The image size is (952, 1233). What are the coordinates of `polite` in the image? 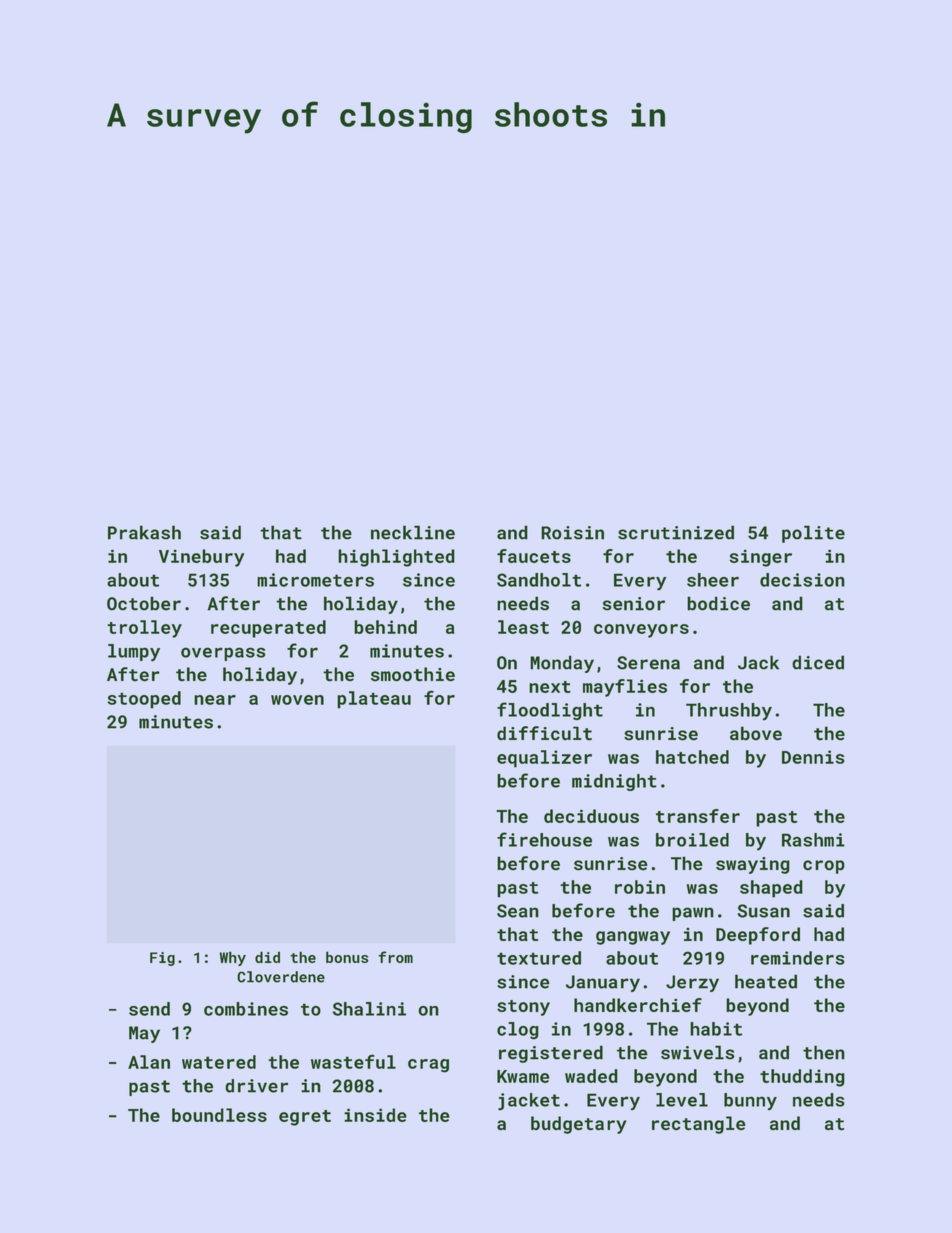 It's located at (813, 534).
